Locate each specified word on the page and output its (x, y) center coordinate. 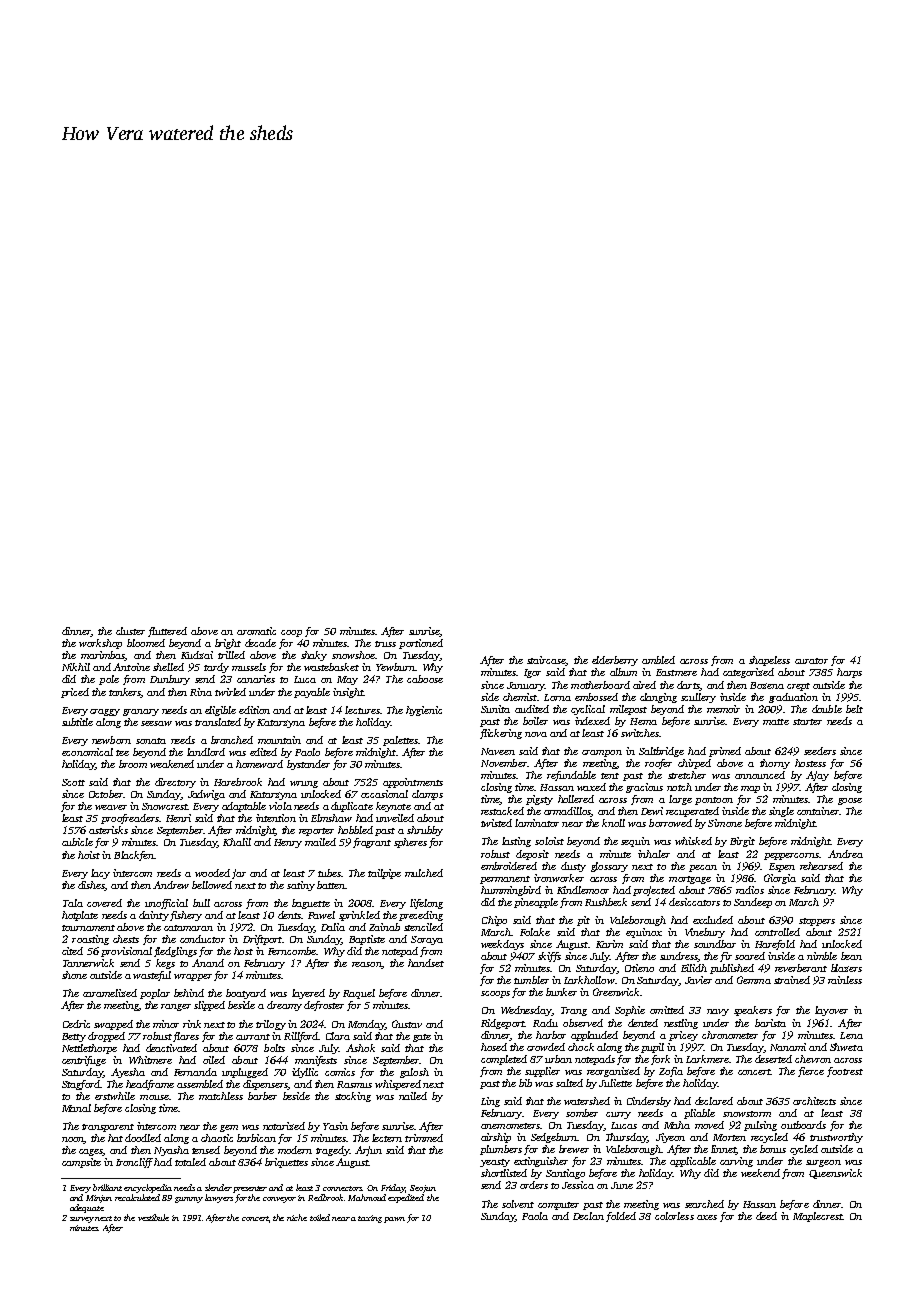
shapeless (769, 661)
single (781, 812)
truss (385, 644)
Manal (76, 1108)
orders (534, 1185)
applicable (693, 1162)
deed (766, 1216)
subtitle (77, 722)
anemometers (510, 1126)
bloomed (146, 643)
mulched (424, 873)
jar (239, 874)
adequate (87, 1208)
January (525, 686)
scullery (698, 698)
